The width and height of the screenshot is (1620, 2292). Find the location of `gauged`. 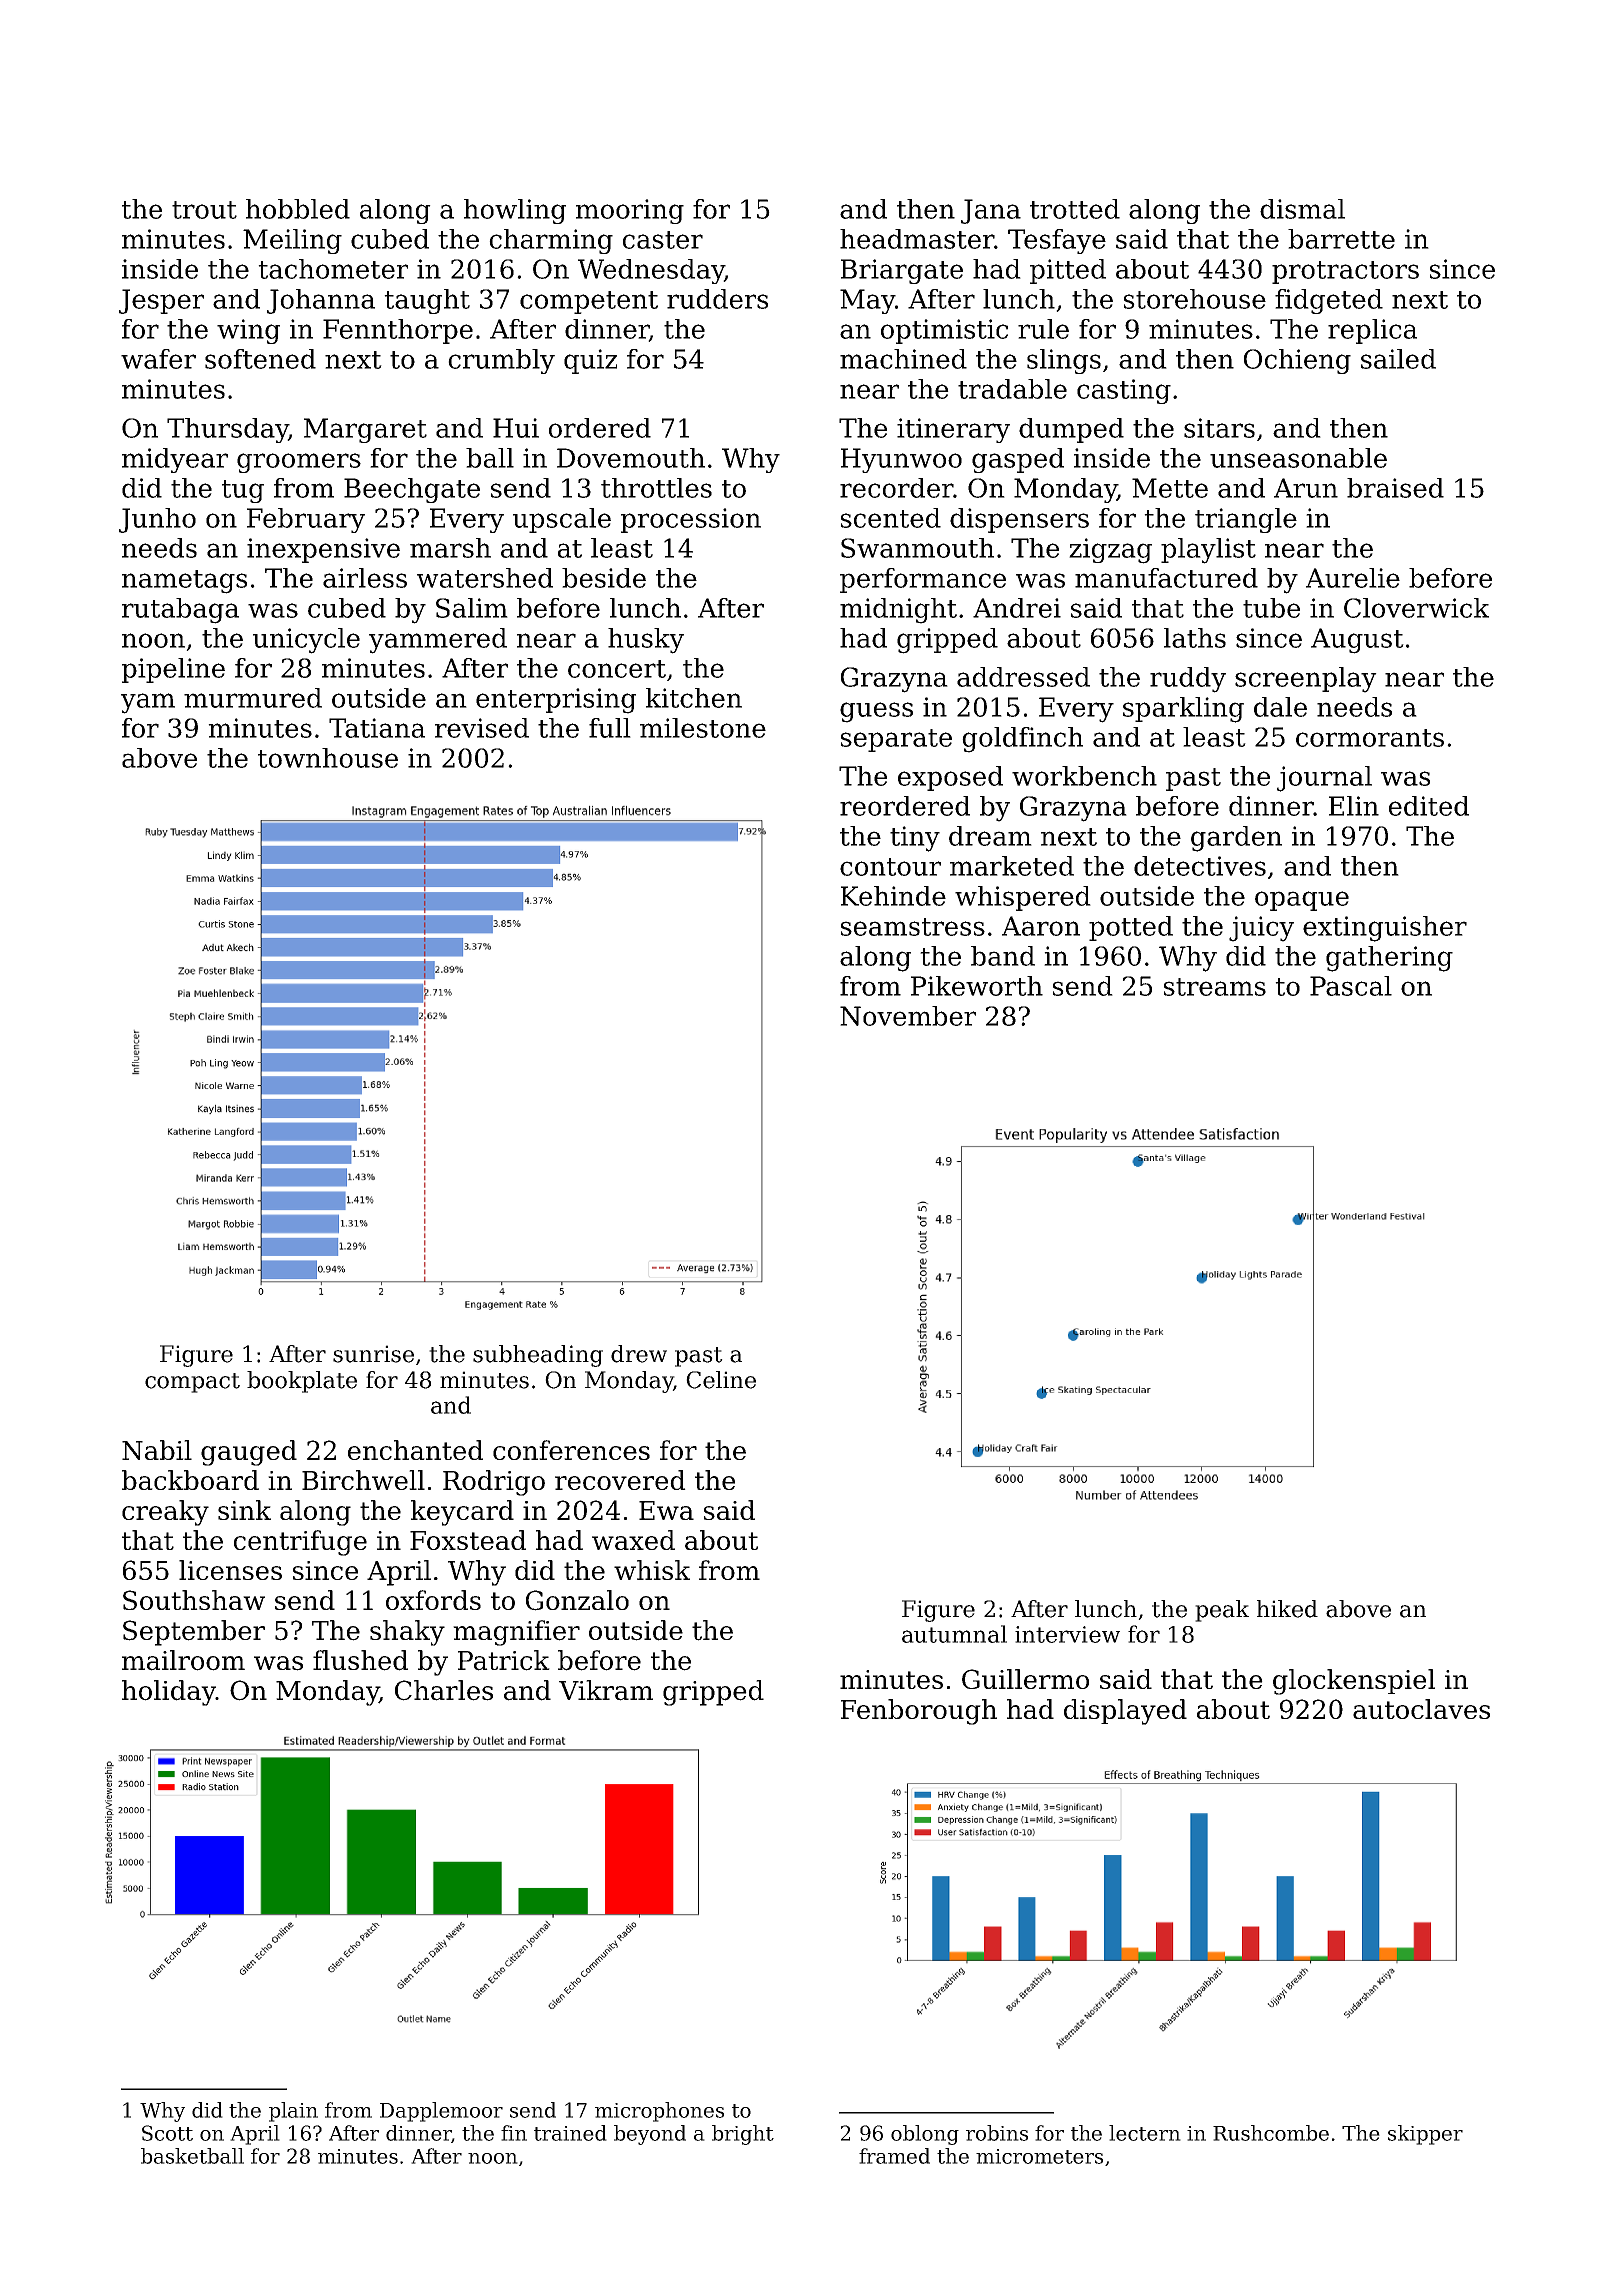

gauged is located at coordinates (249, 1453).
